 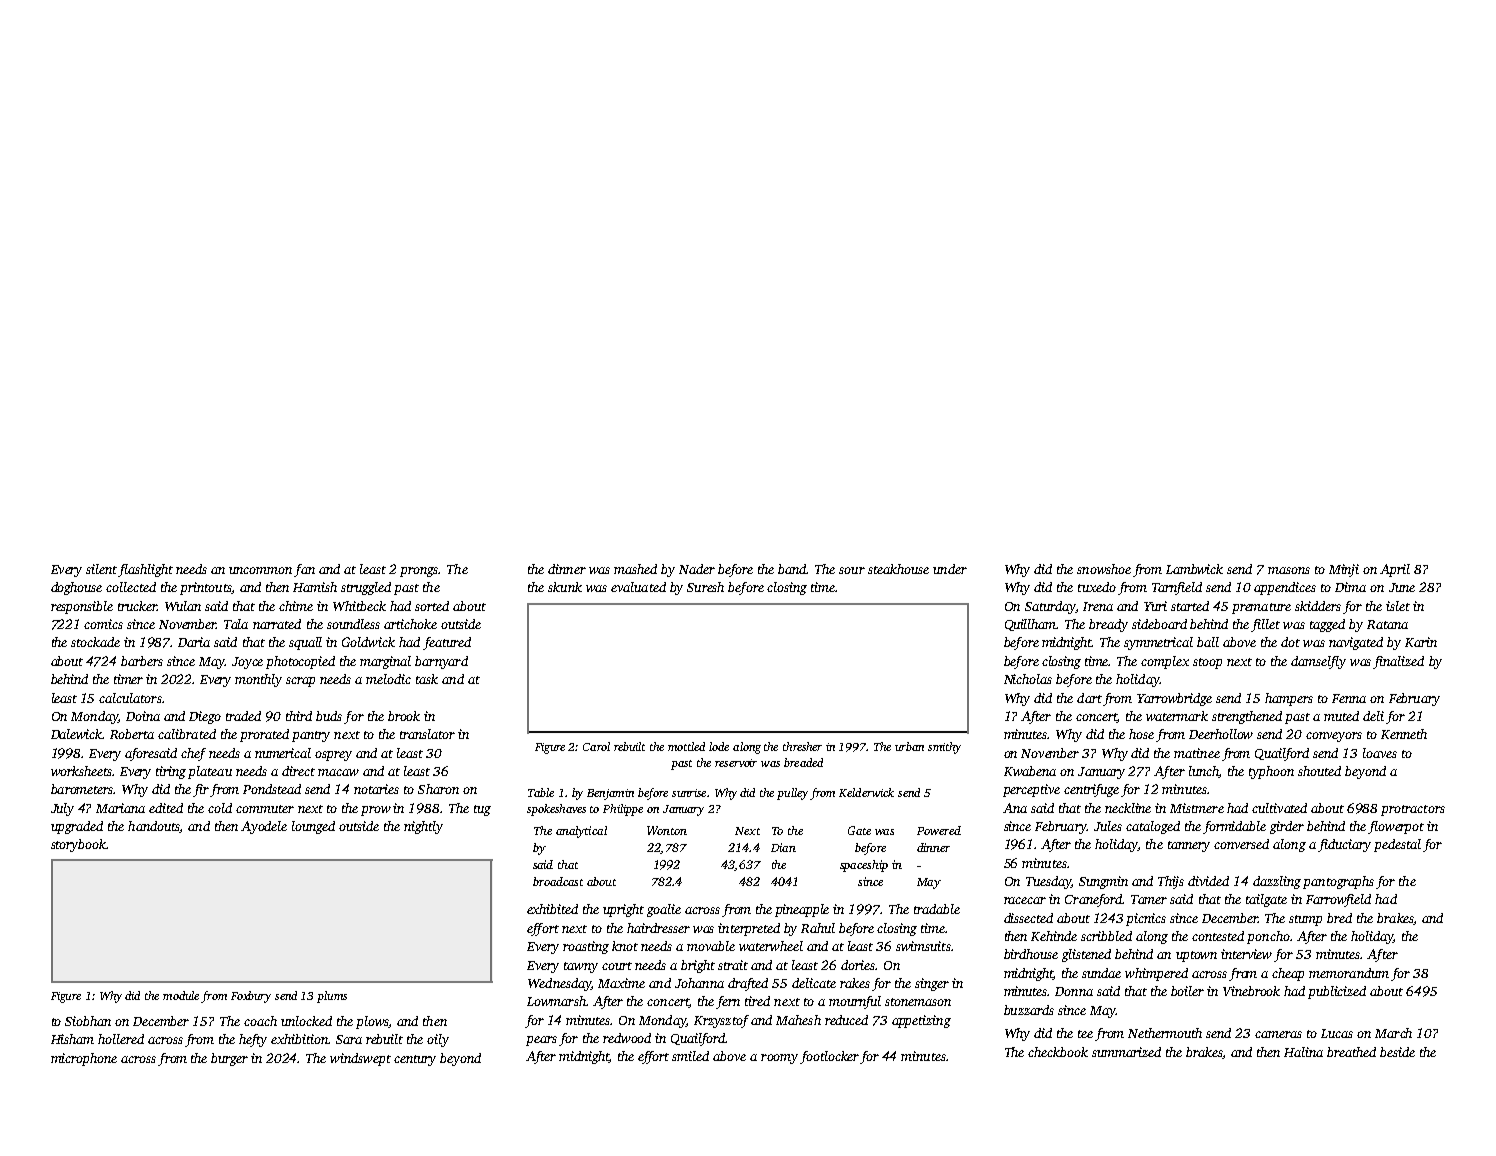 I want to click on broadcast, so click(x=558, y=881).
